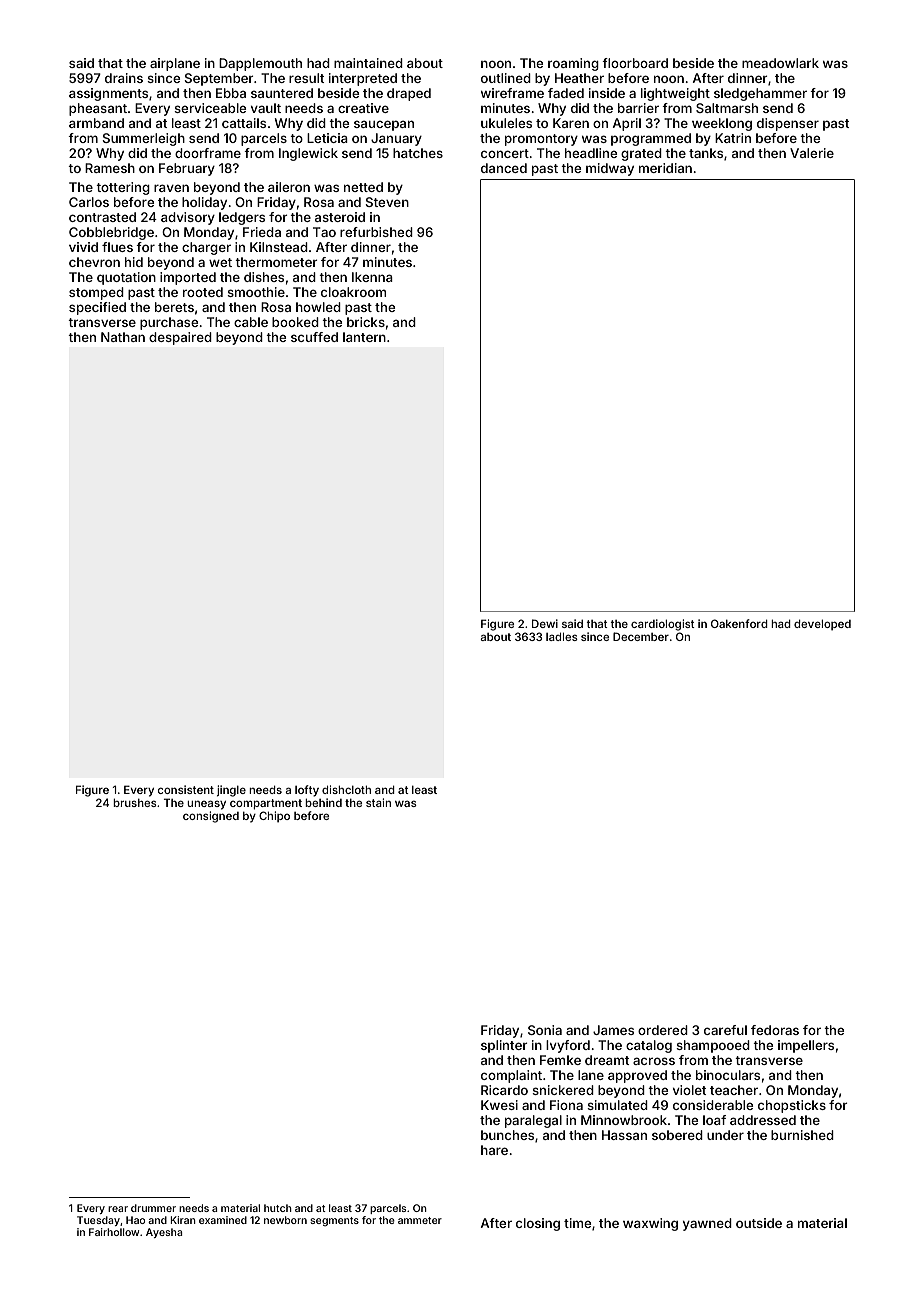  Describe the element at coordinates (420, 1220) in the page. I see `ammeter` at that location.
